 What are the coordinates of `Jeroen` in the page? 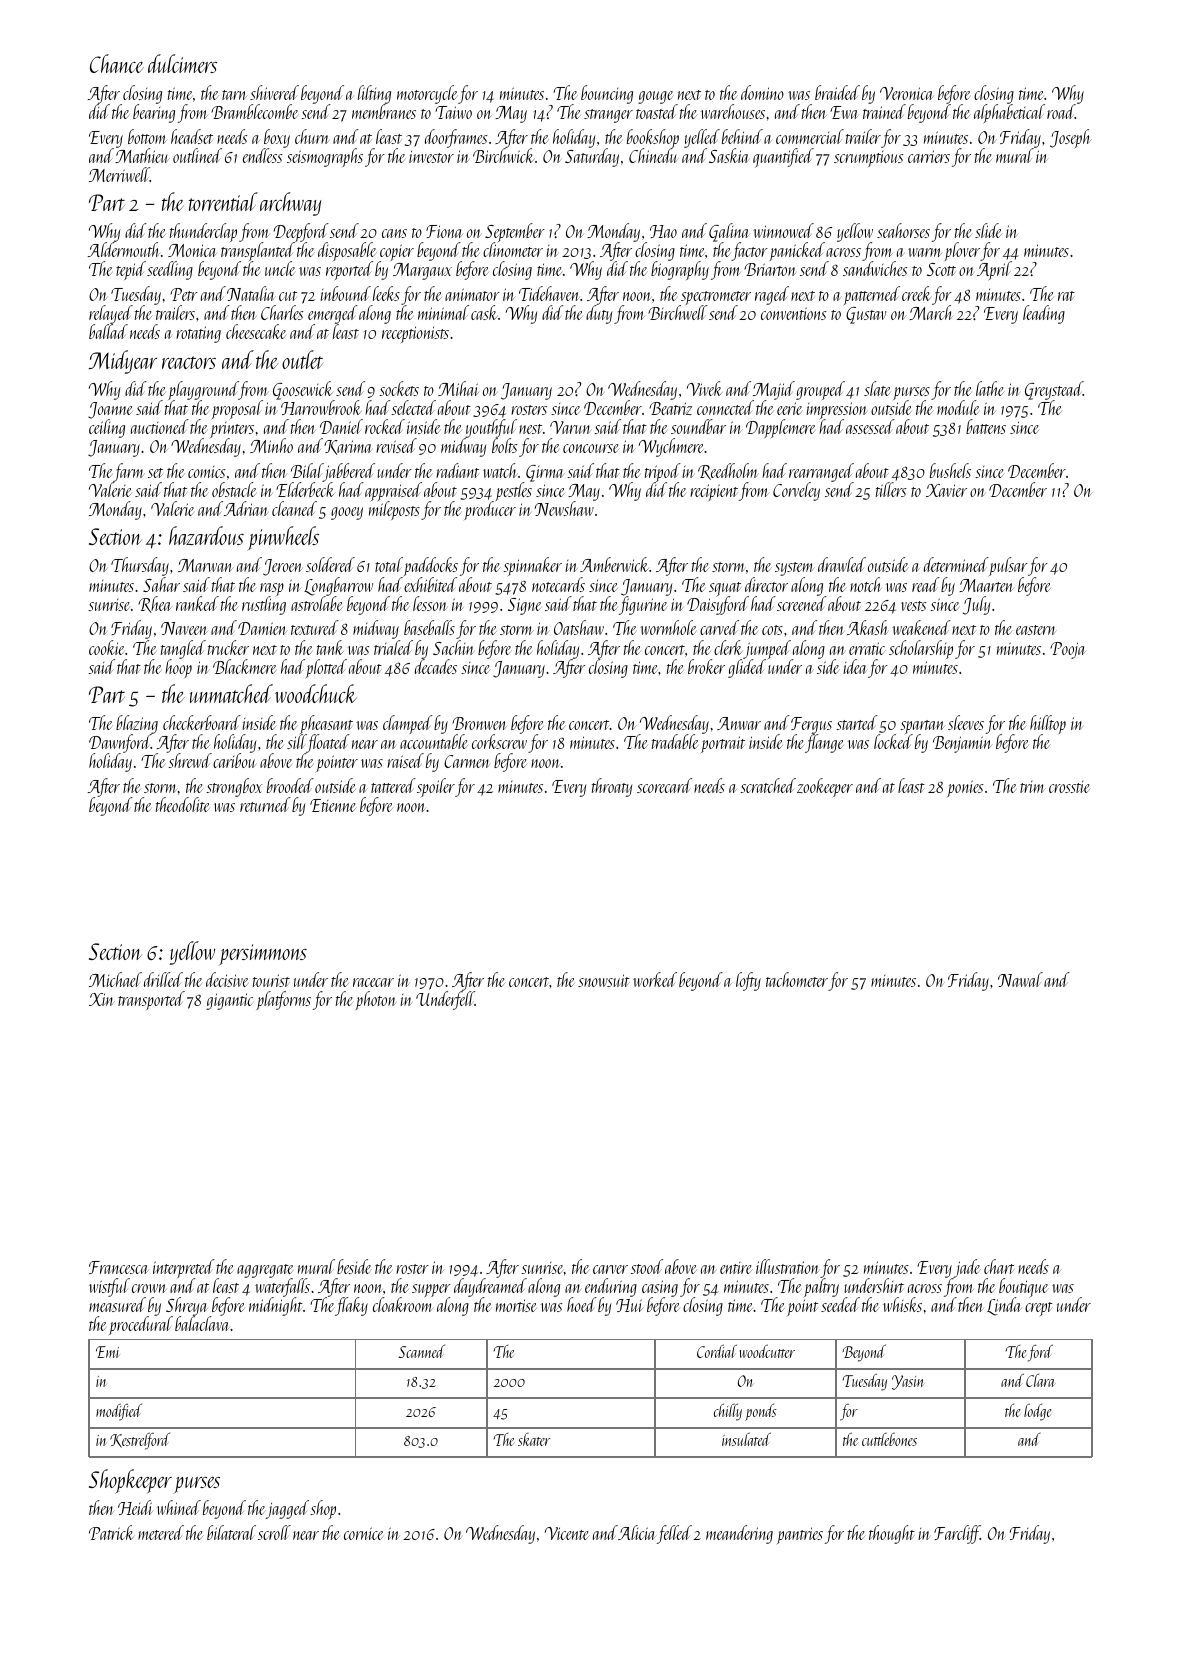 It's located at (283, 567).
